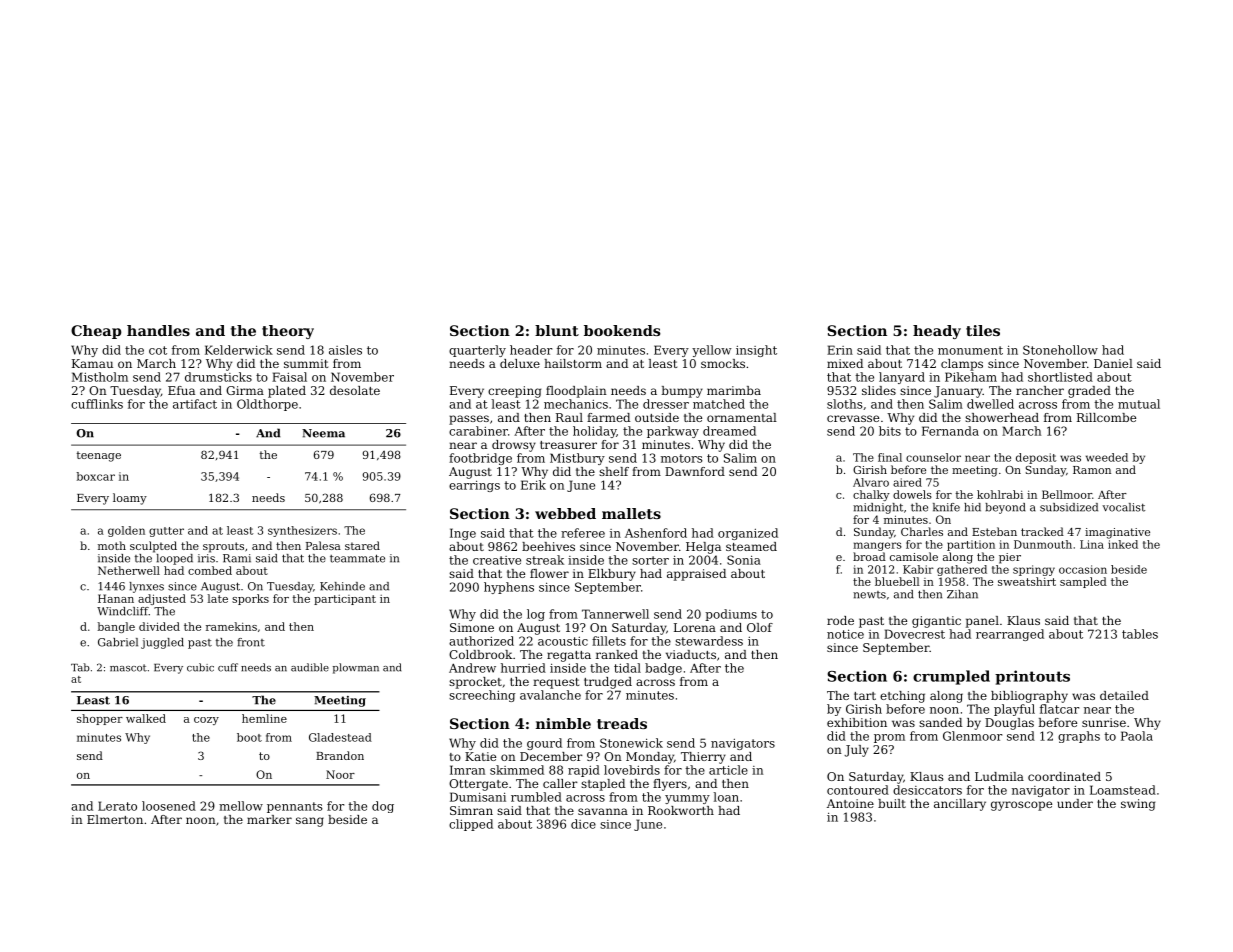 Image resolution: width=1233 pixels, height=952 pixels. What do you see at coordinates (751, 546) in the image?
I see `steamed` at bounding box center [751, 546].
